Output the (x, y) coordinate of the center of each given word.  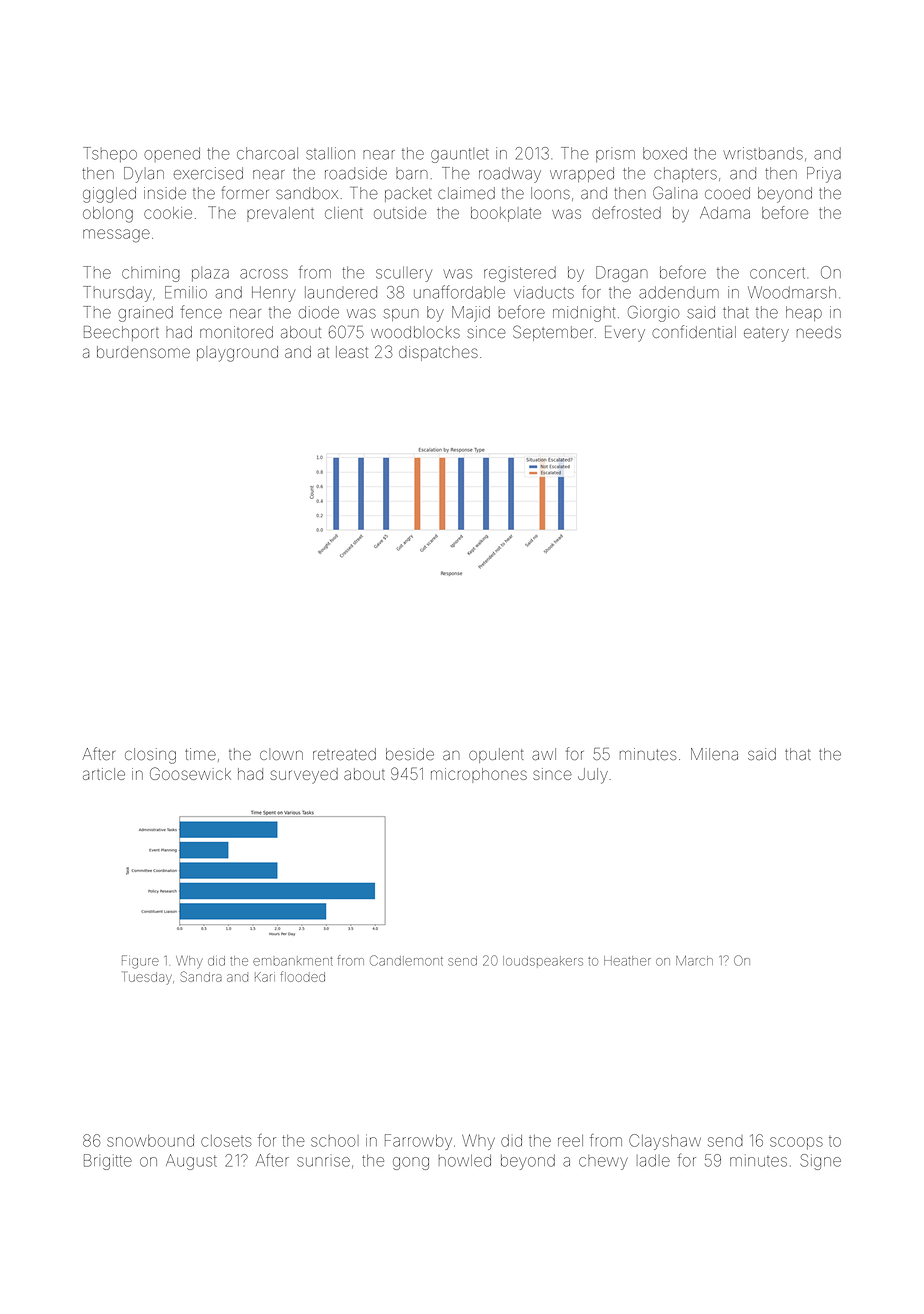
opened (172, 154)
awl (544, 754)
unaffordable (459, 292)
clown (281, 754)
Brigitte (108, 1162)
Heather (627, 961)
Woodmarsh (792, 292)
